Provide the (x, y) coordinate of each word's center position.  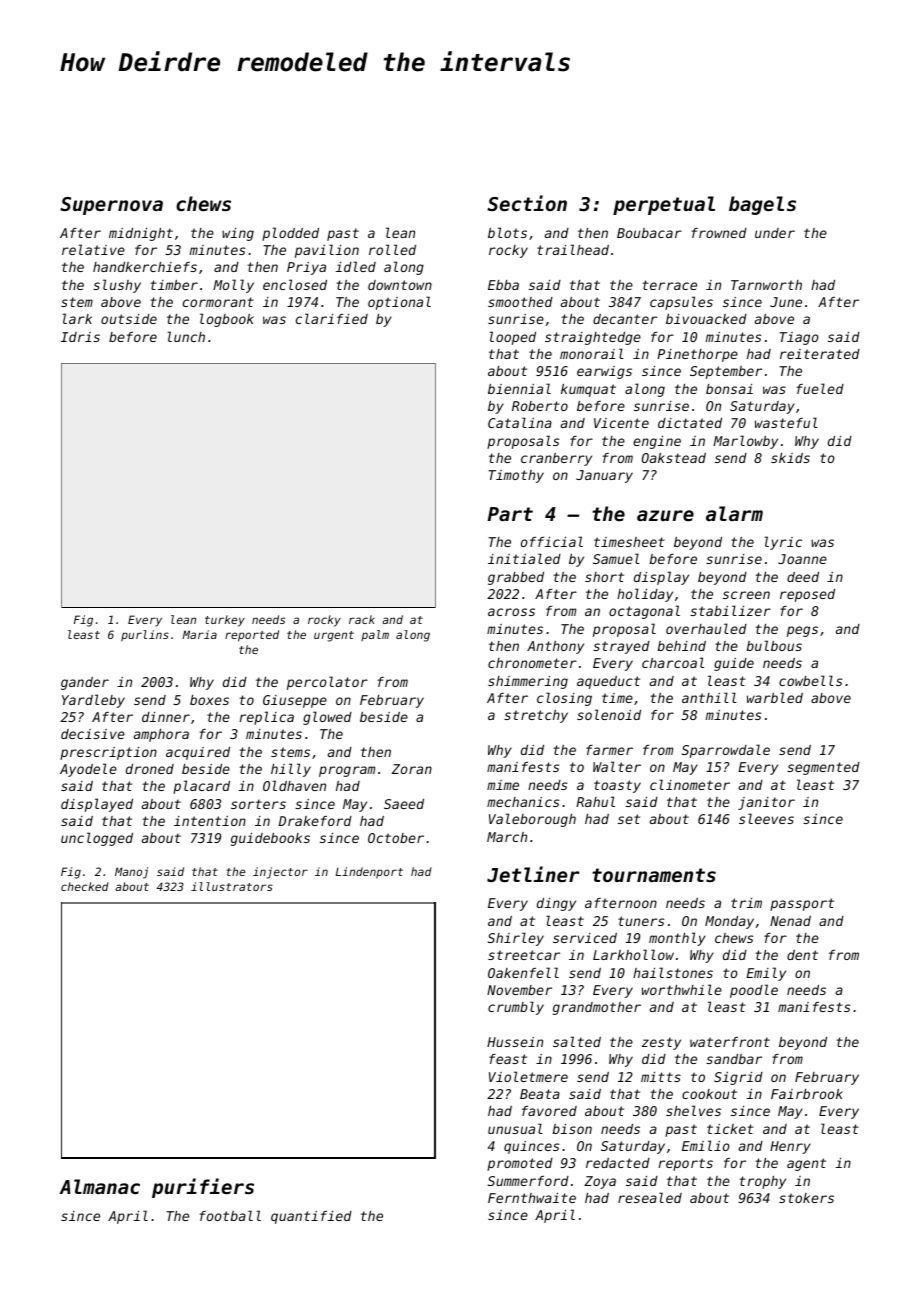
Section (527, 203)
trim (746, 903)
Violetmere (528, 1076)
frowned (719, 233)
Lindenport (369, 873)
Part (510, 514)
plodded (290, 234)
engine (657, 442)
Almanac (99, 1186)
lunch (186, 336)
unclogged (97, 839)
